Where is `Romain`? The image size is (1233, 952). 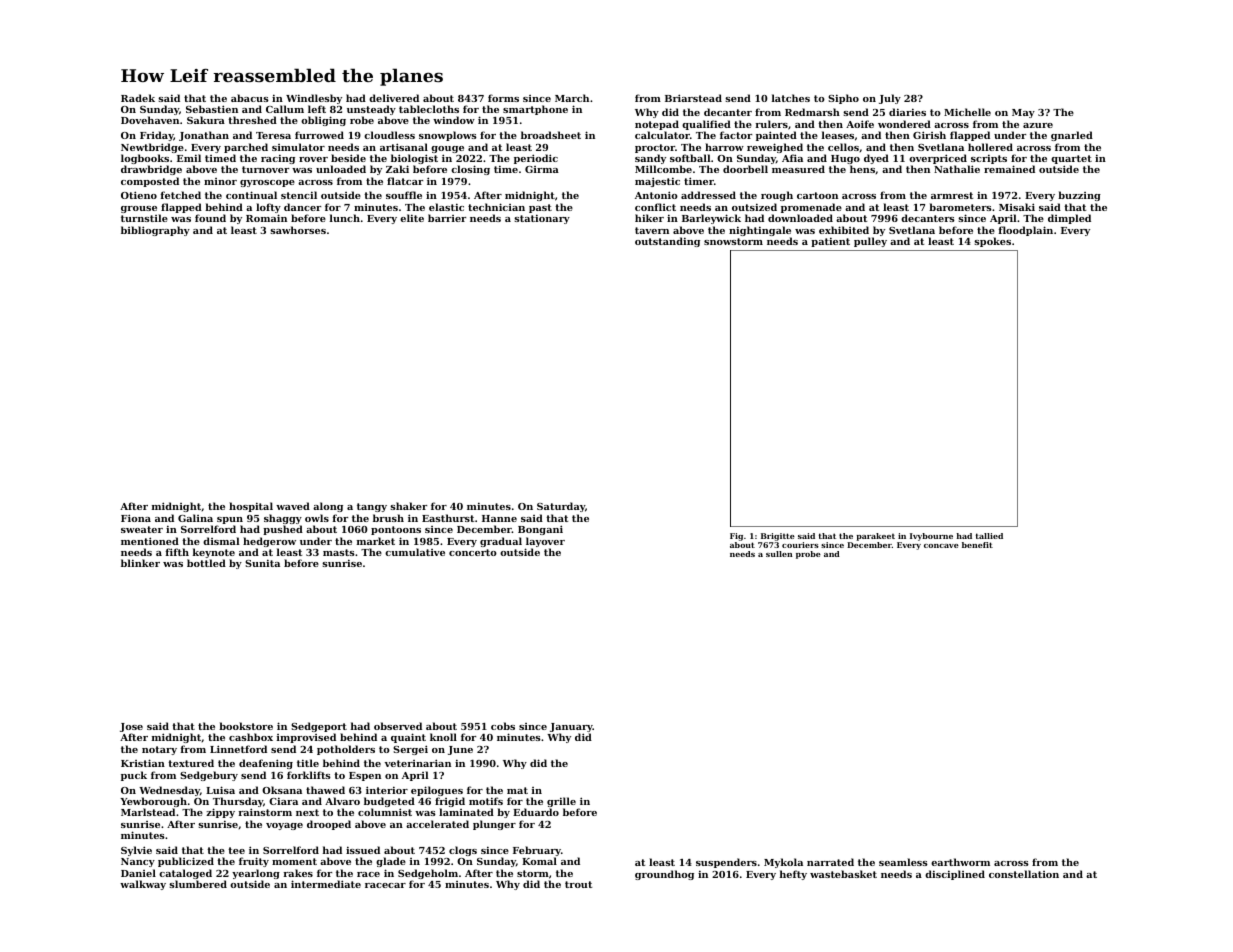 Romain is located at coordinates (266, 218).
